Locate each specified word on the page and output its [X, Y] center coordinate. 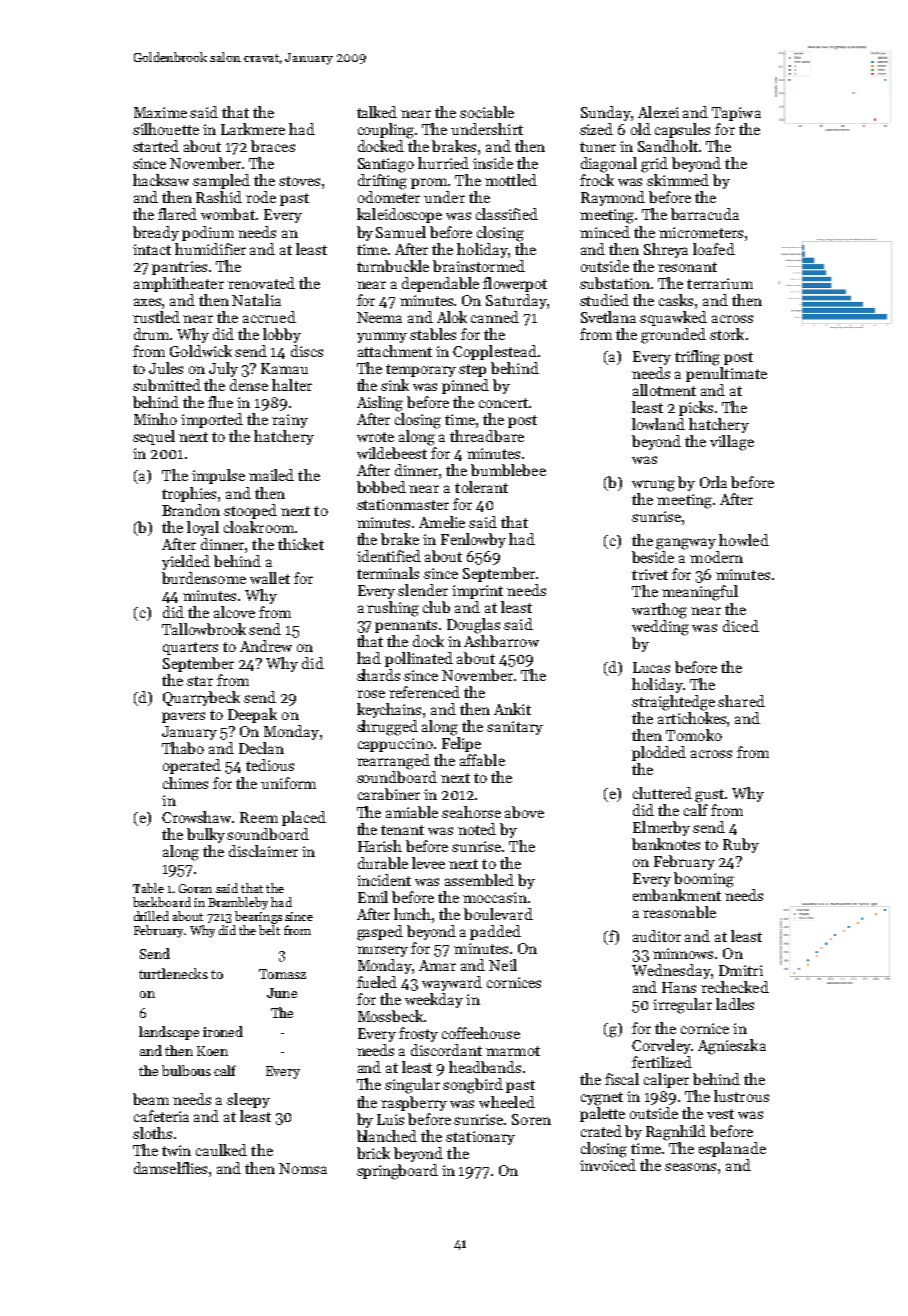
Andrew [266, 646]
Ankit [512, 709]
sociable [487, 112]
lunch [412, 914]
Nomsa [303, 1168]
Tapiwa [736, 114]
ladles [735, 1004]
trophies [189, 494]
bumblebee [508, 470]
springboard [397, 1172]
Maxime [160, 112]
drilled [151, 916]
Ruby [741, 845]
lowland [658, 424]
